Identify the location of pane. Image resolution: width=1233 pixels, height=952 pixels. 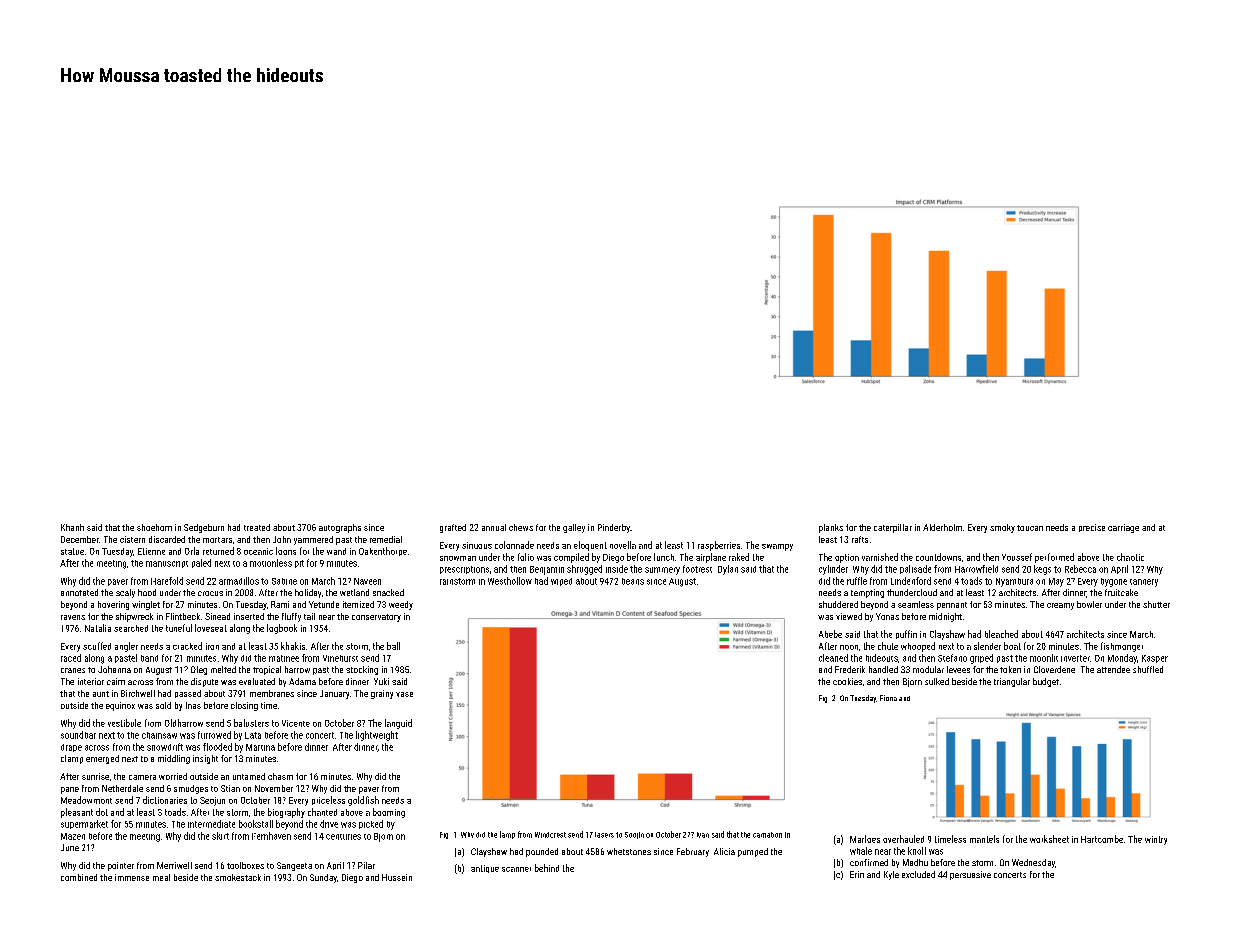
(70, 790).
